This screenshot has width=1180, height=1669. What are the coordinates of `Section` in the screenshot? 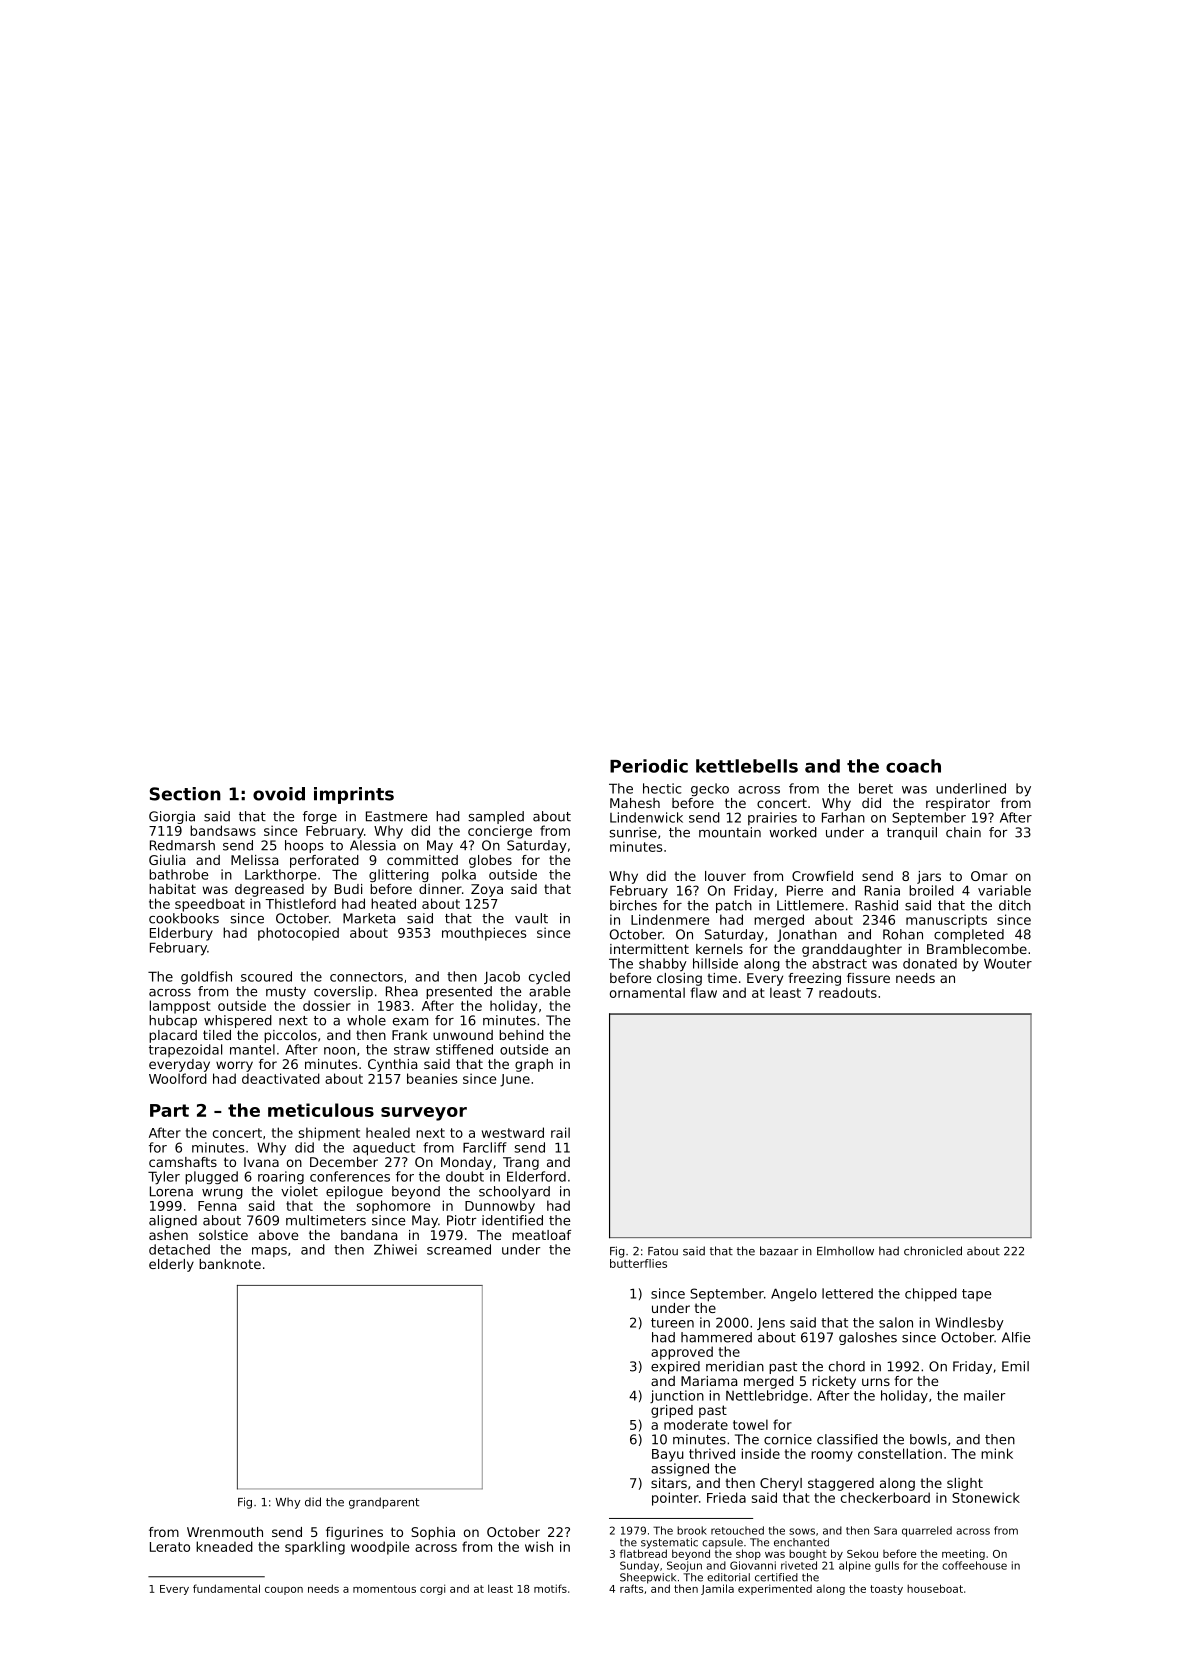 It's located at (185, 794).
